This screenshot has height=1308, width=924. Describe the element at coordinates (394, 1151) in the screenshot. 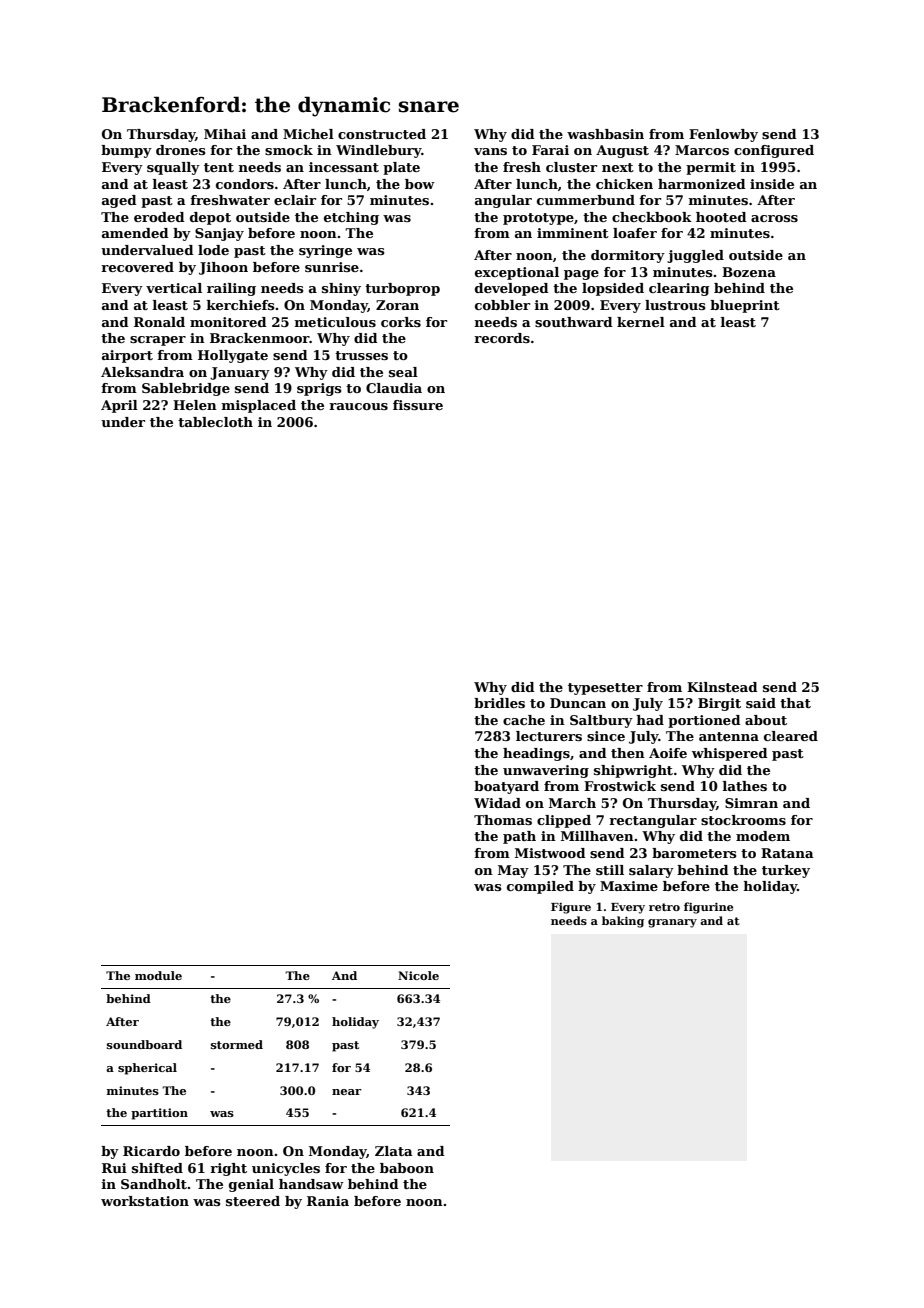

I see `Zlata` at that location.
